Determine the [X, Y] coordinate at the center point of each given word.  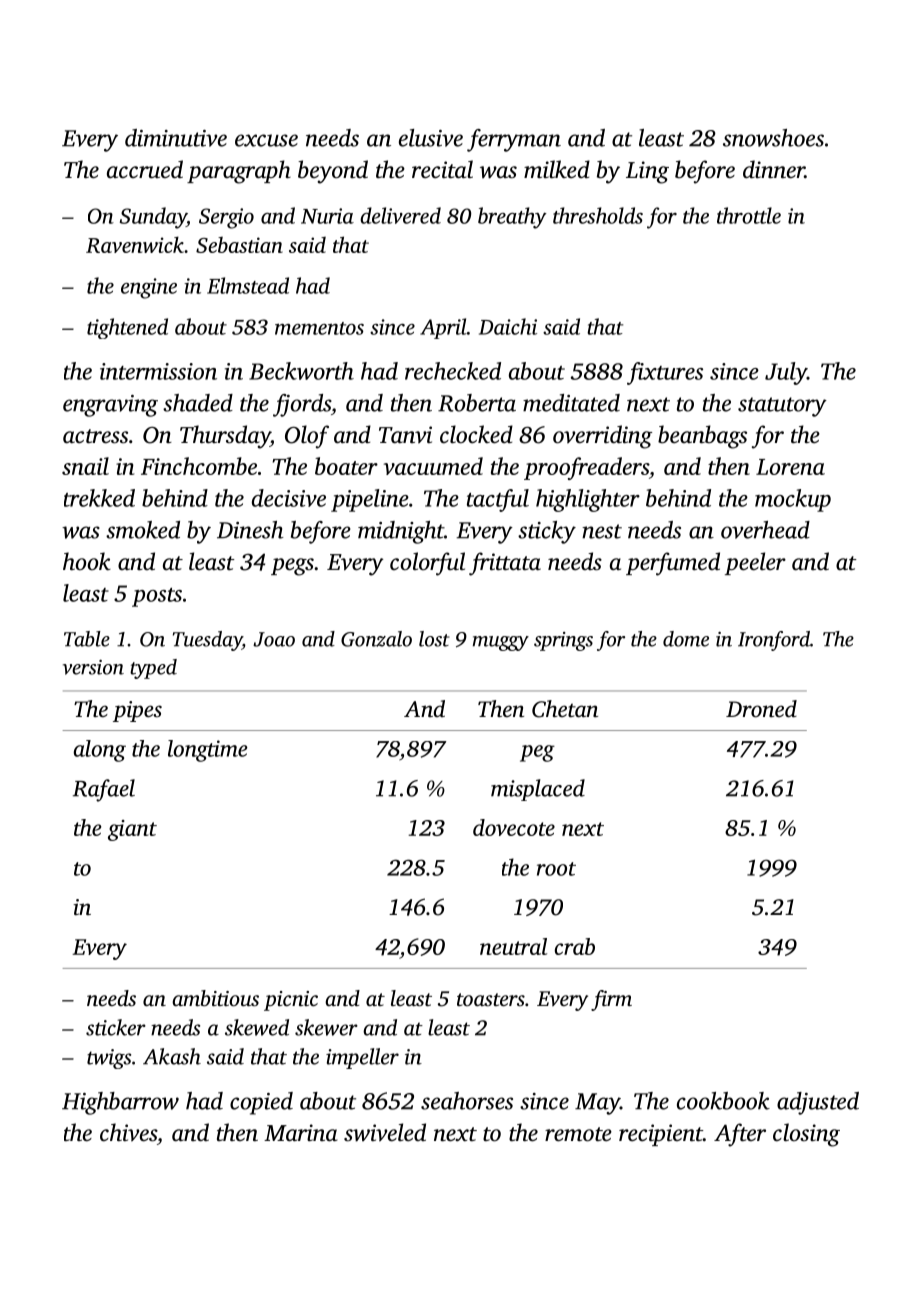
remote [578, 1134]
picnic [291, 1001]
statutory [782, 407]
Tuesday [207, 641]
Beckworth [301, 371]
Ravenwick [135, 244]
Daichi [508, 326]
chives [128, 1132]
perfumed [673, 564]
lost [434, 639]
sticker [116, 1027]
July [786, 373]
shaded [198, 403]
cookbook [723, 1101]
